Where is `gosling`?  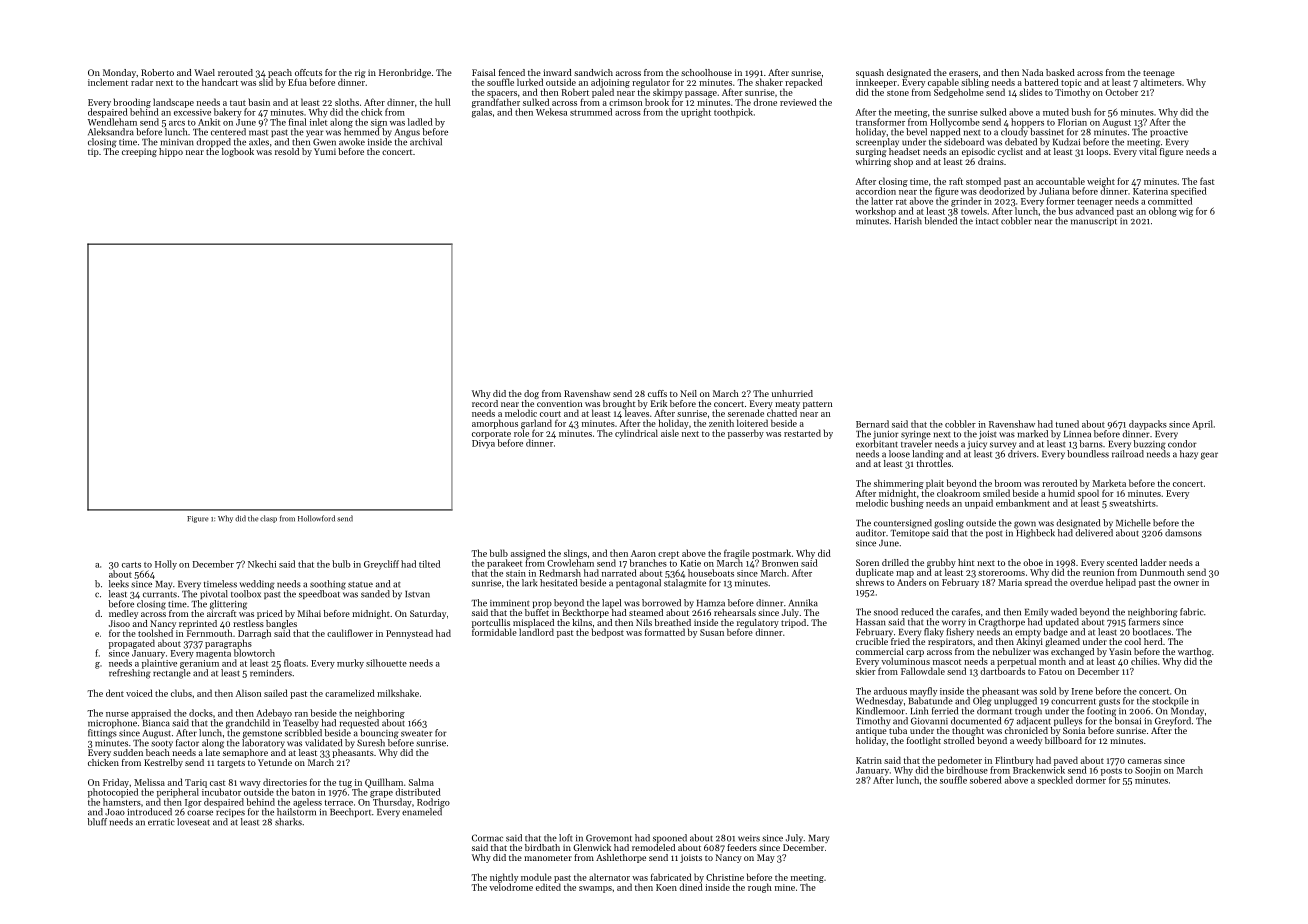 gosling is located at coordinates (949, 524).
